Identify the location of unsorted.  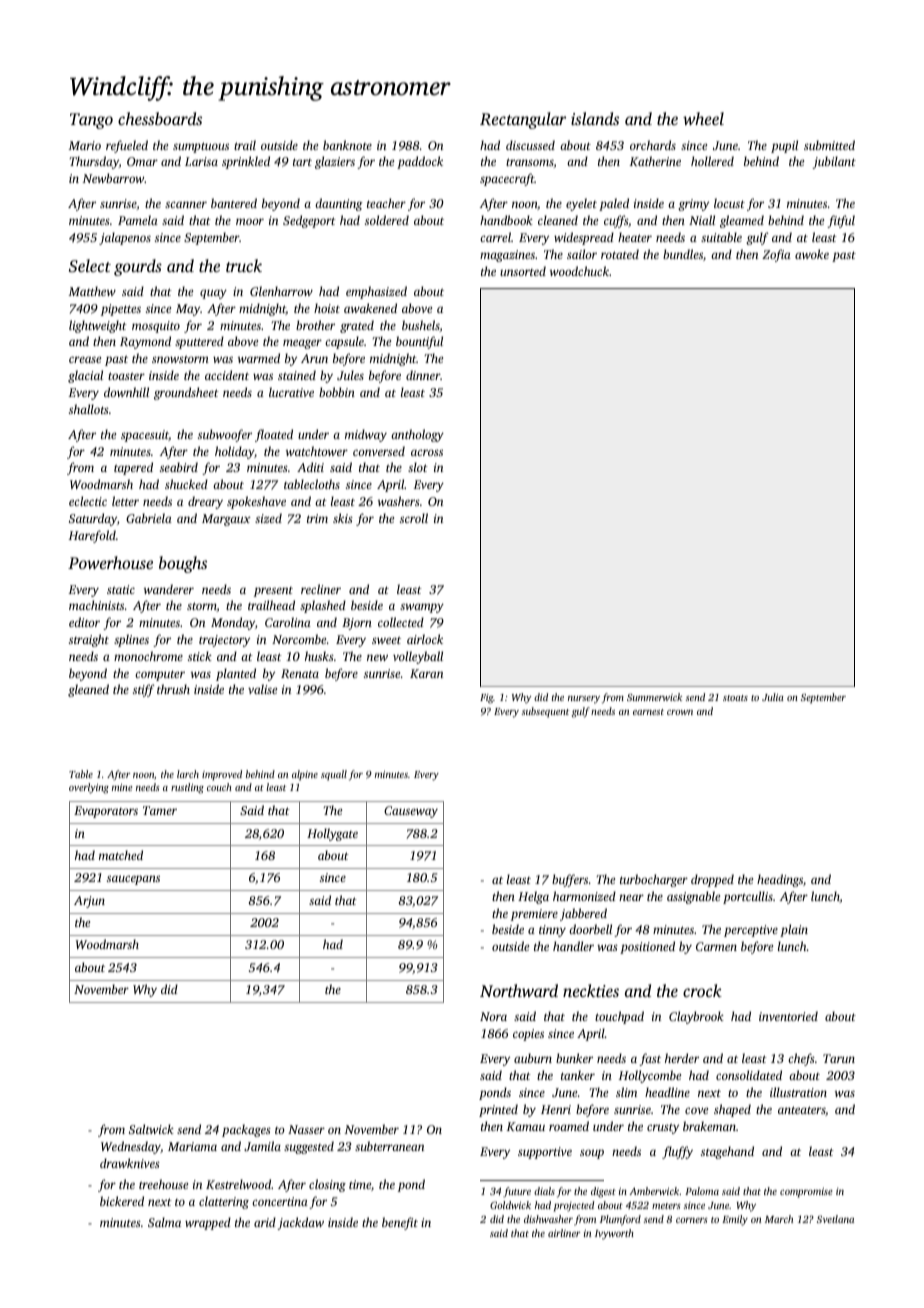
(523, 271).
